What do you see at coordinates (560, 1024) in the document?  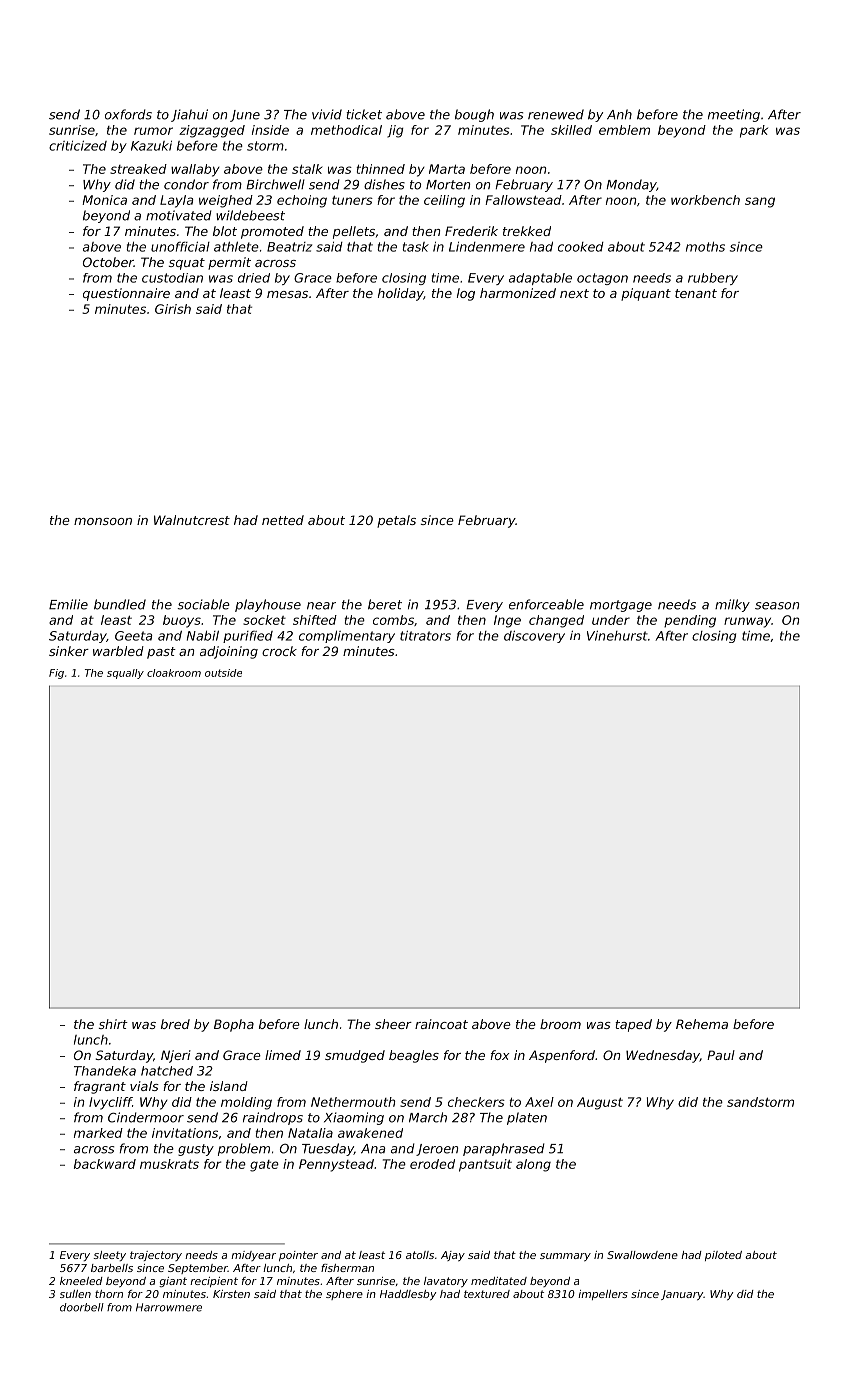 I see `broom` at bounding box center [560, 1024].
